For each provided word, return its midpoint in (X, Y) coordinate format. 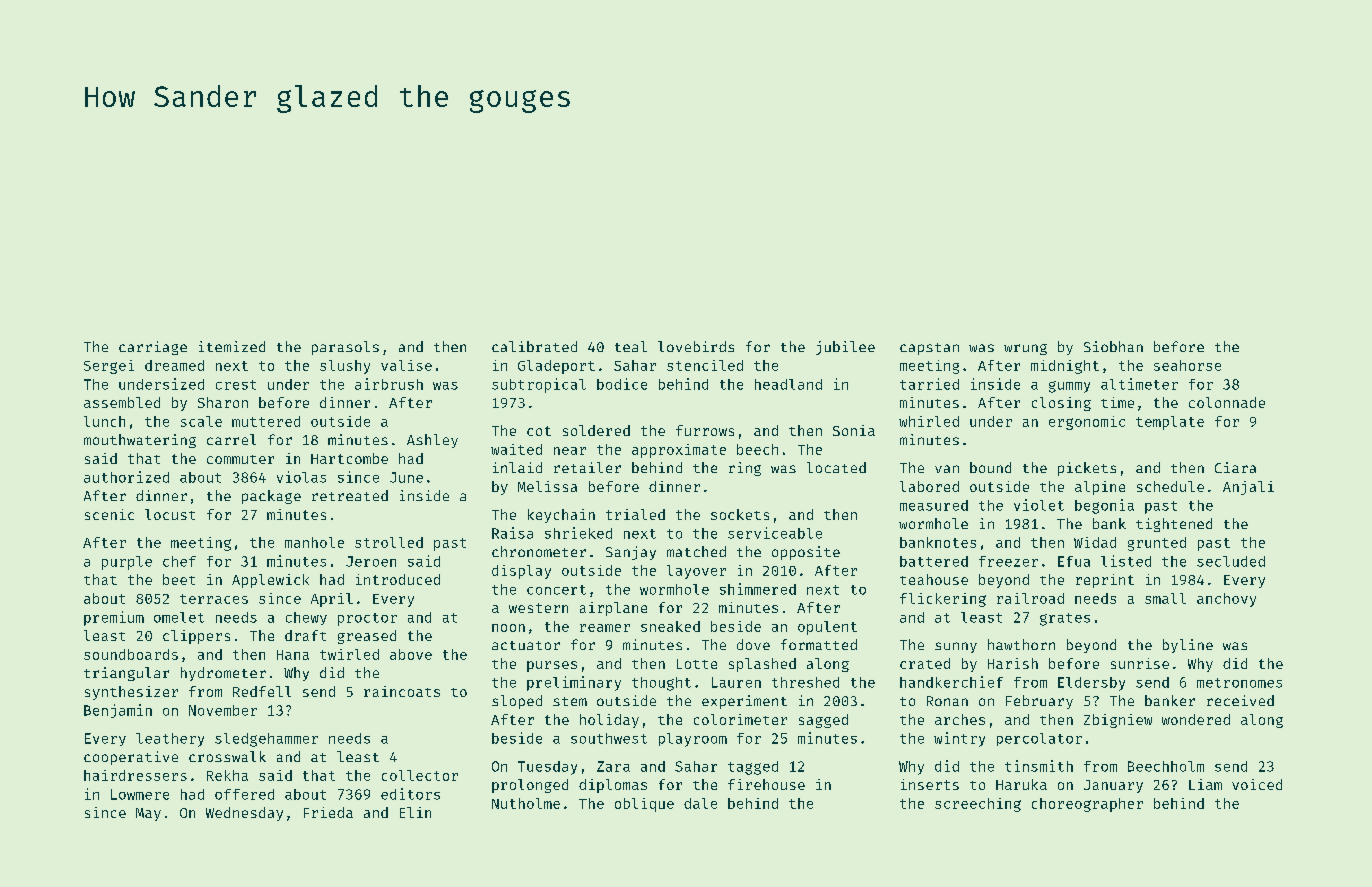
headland (788, 384)
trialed (635, 514)
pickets (1087, 469)
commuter (240, 459)
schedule (1170, 486)
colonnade (1227, 402)
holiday (609, 721)
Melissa (547, 486)
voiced (1257, 784)
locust (170, 514)
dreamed (174, 365)
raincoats (402, 691)
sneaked (670, 626)
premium (114, 618)
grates (1065, 619)
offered (244, 794)
